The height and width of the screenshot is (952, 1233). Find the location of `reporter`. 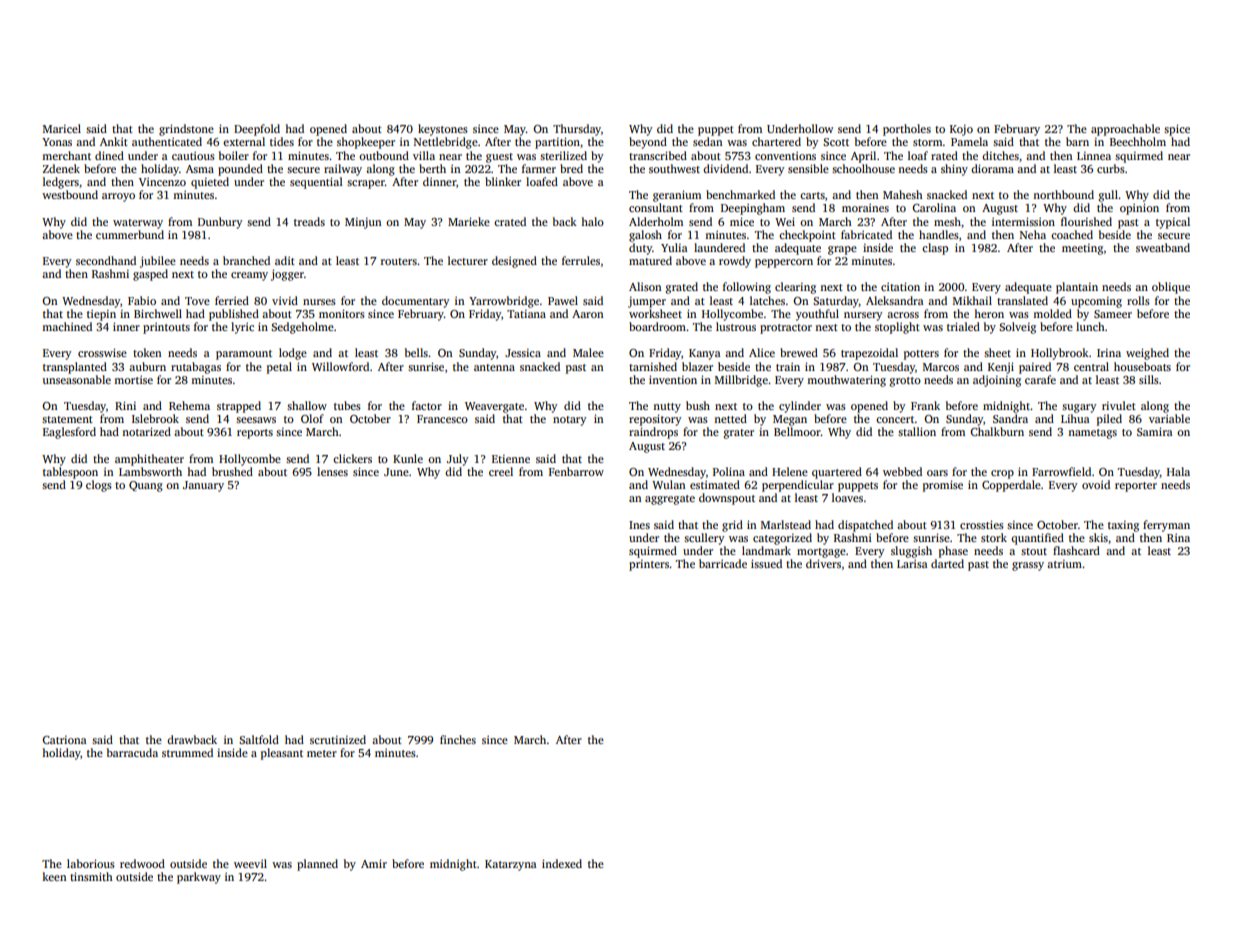

reporter is located at coordinates (1136, 487).
